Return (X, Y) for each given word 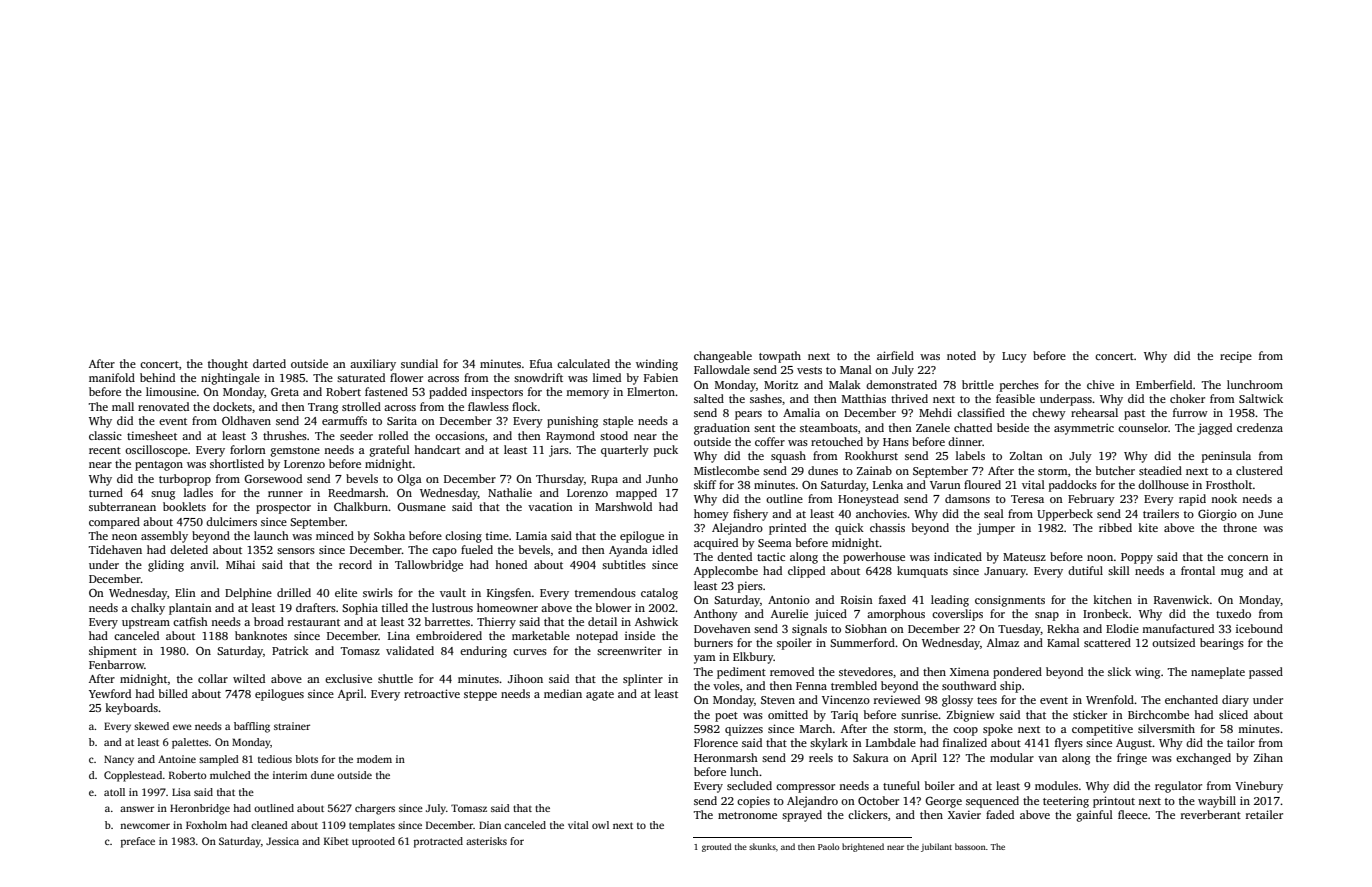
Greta (285, 391)
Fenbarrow (116, 664)
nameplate (1218, 673)
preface (138, 842)
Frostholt (1229, 484)
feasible (1015, 398)
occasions (460, 435)
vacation (550, 506)
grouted (716, 847)
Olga (409, 480)
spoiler (794, 644)
